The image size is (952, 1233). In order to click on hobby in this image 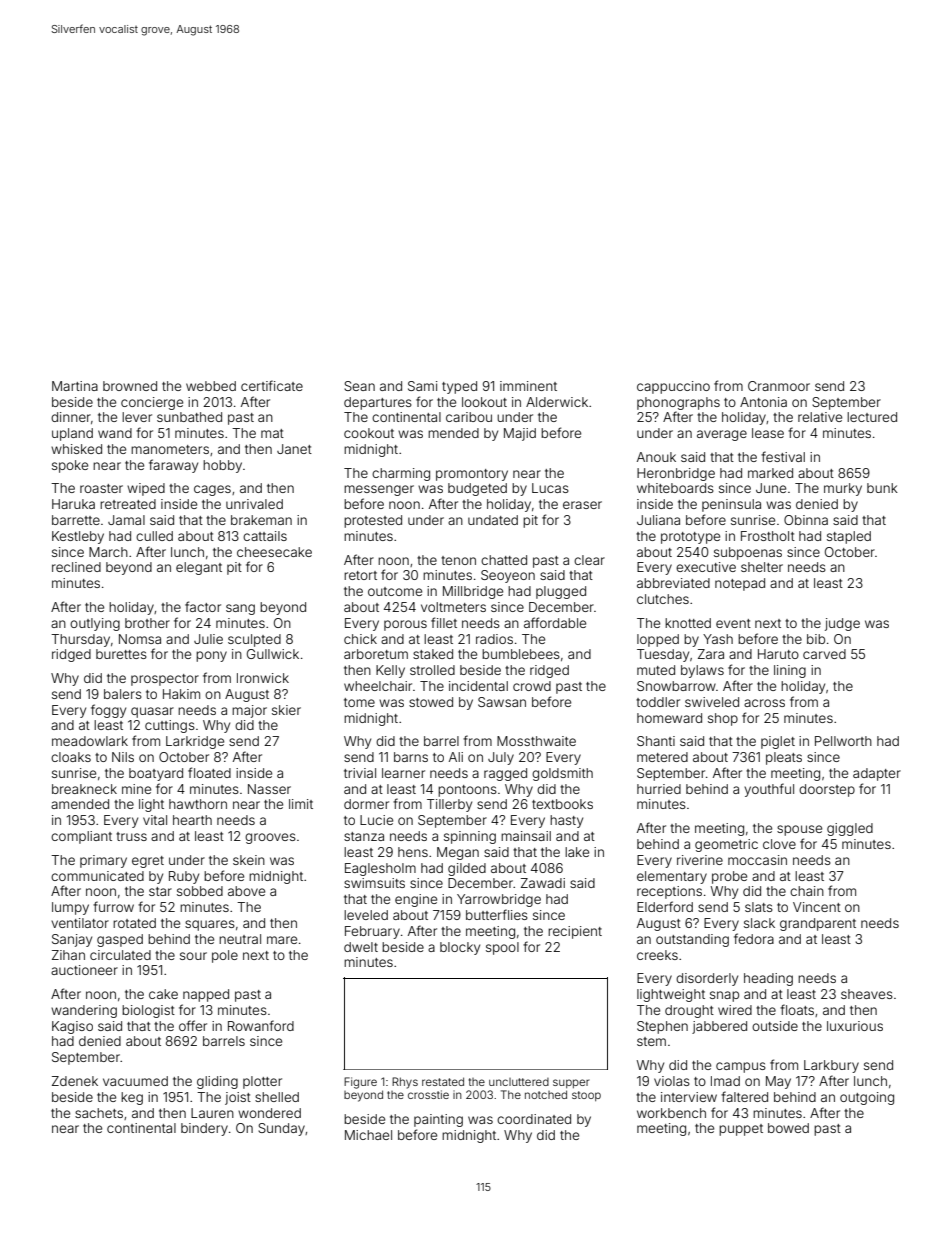, I will do `click(222, 466)`.
